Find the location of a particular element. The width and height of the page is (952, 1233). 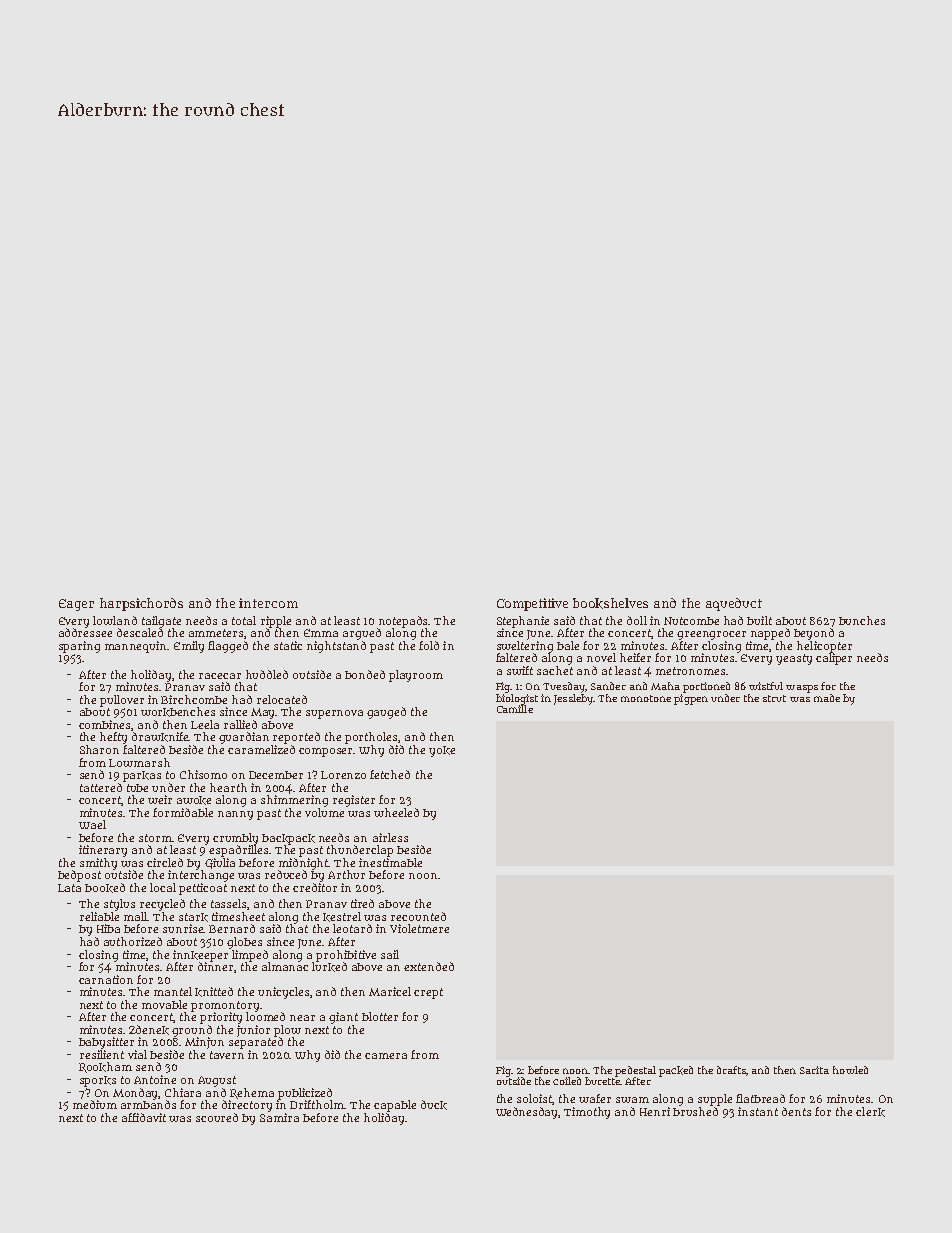

smithy is located at coordinates (98, 864).
